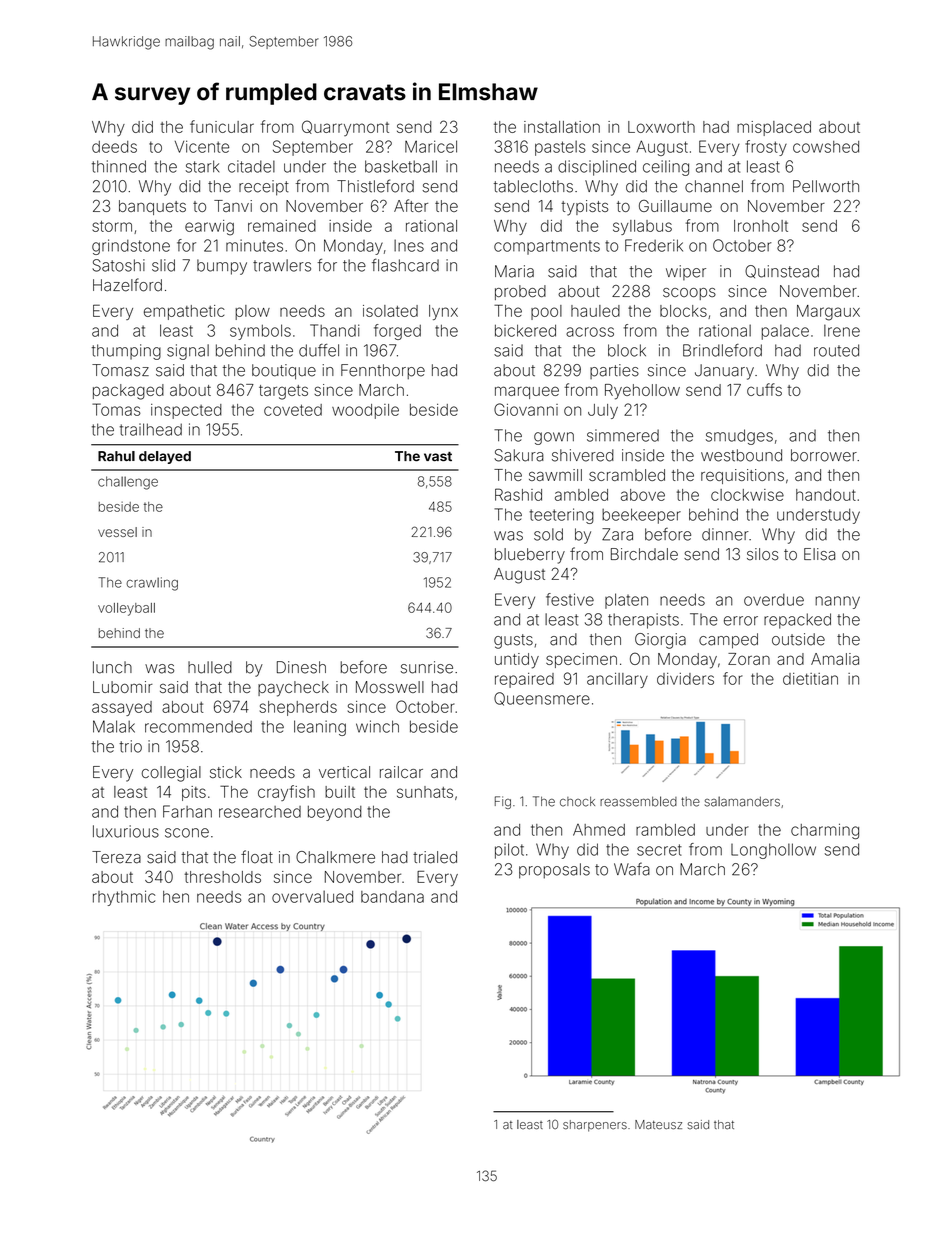 Image resolution: width=952 pixels, height=1233 pixels. Describe the element at coordinates (595, 1126) in the image. I see `sharpeners` at that location.
